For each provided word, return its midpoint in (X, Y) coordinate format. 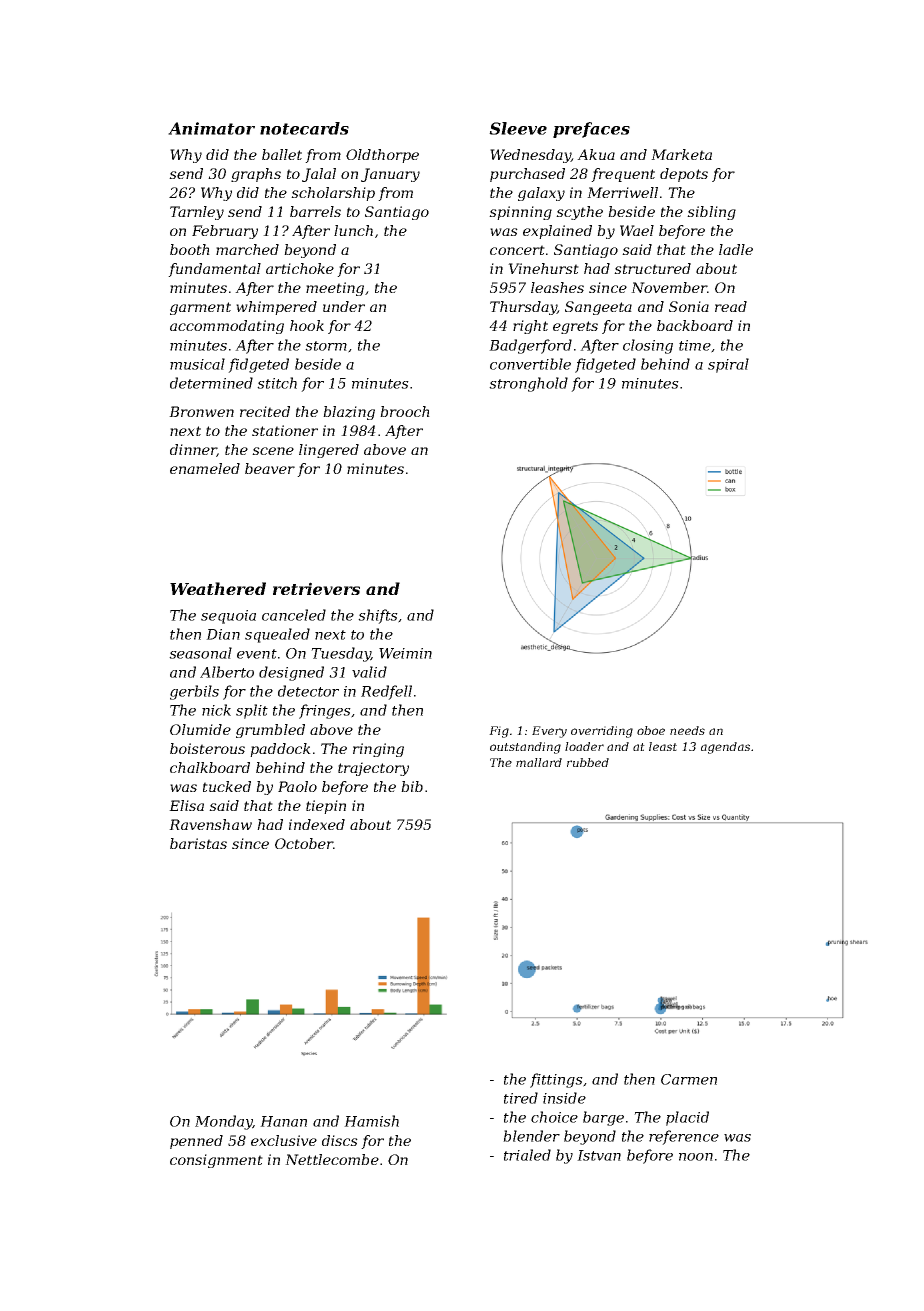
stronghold (528, 384)
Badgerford (530, 346)
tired (521, 1098)
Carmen (689, 1079)
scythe (579, 213)
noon (696, 1157)
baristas (198, 843)
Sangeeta (598, 308)
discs (340, 1140)
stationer (285, 430)
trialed (527, 1155)
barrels (315, 211)
